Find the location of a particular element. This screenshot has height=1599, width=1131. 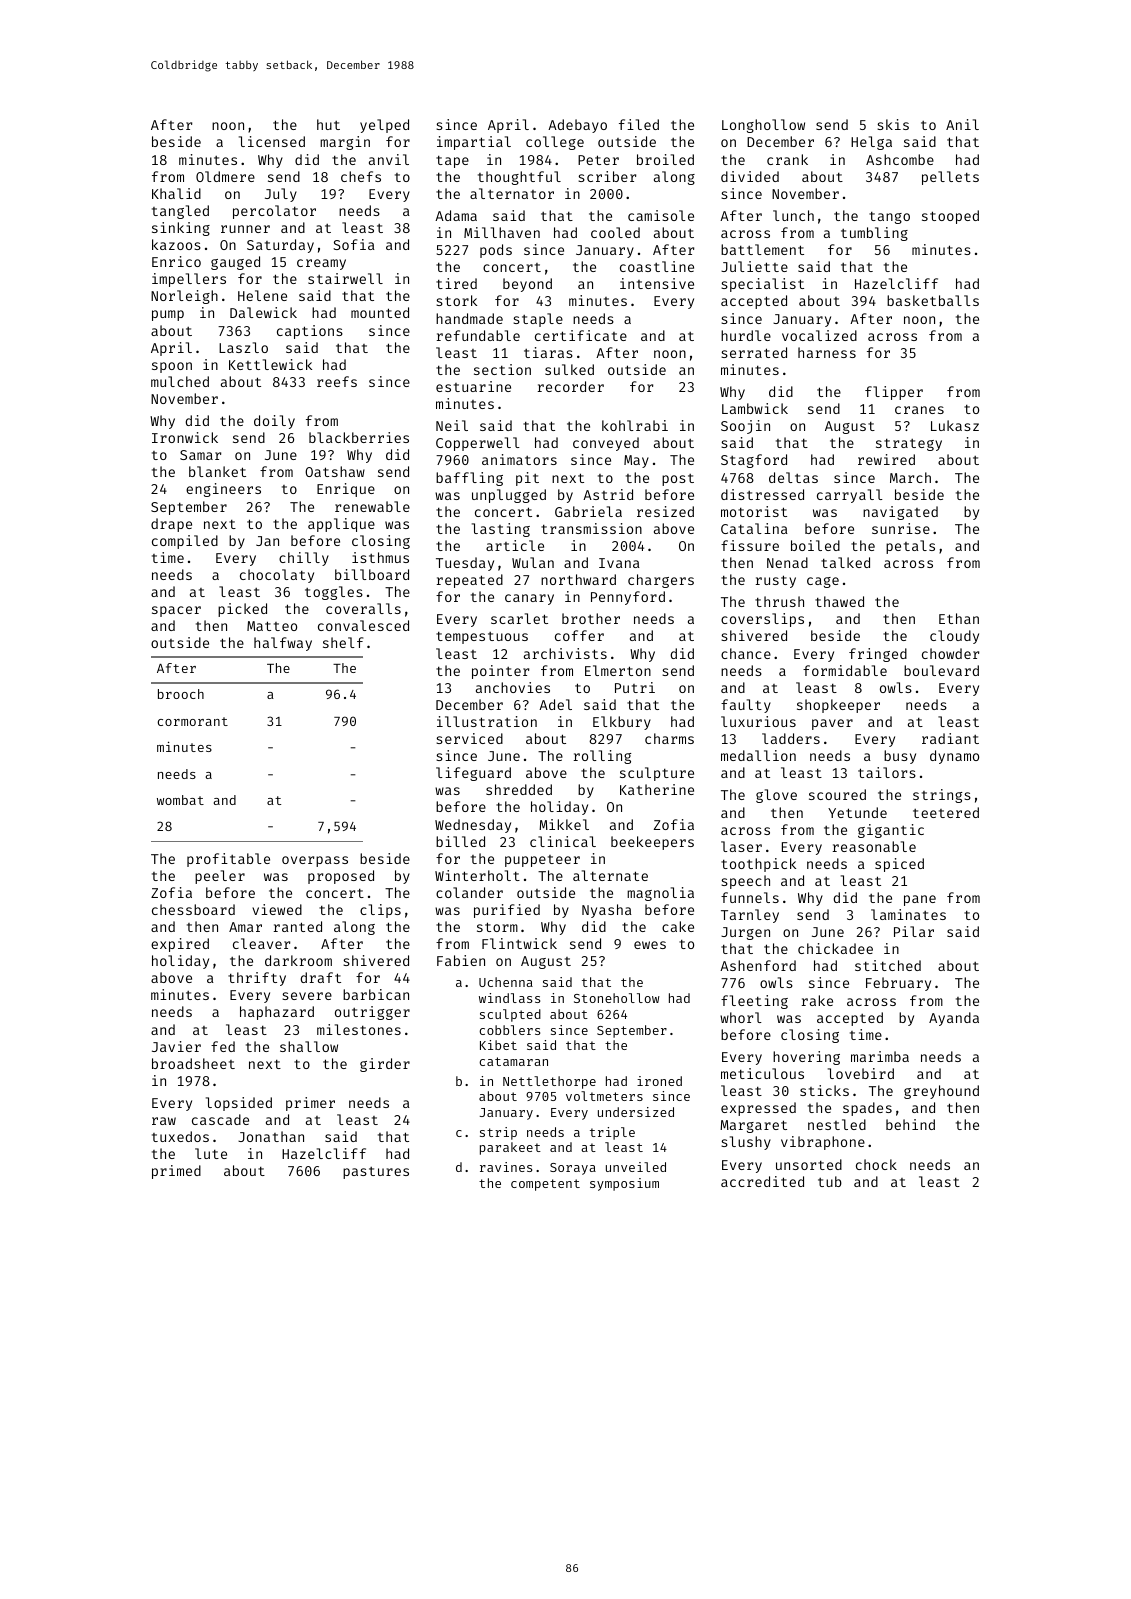

busy is located at coordinates (900, 757).
